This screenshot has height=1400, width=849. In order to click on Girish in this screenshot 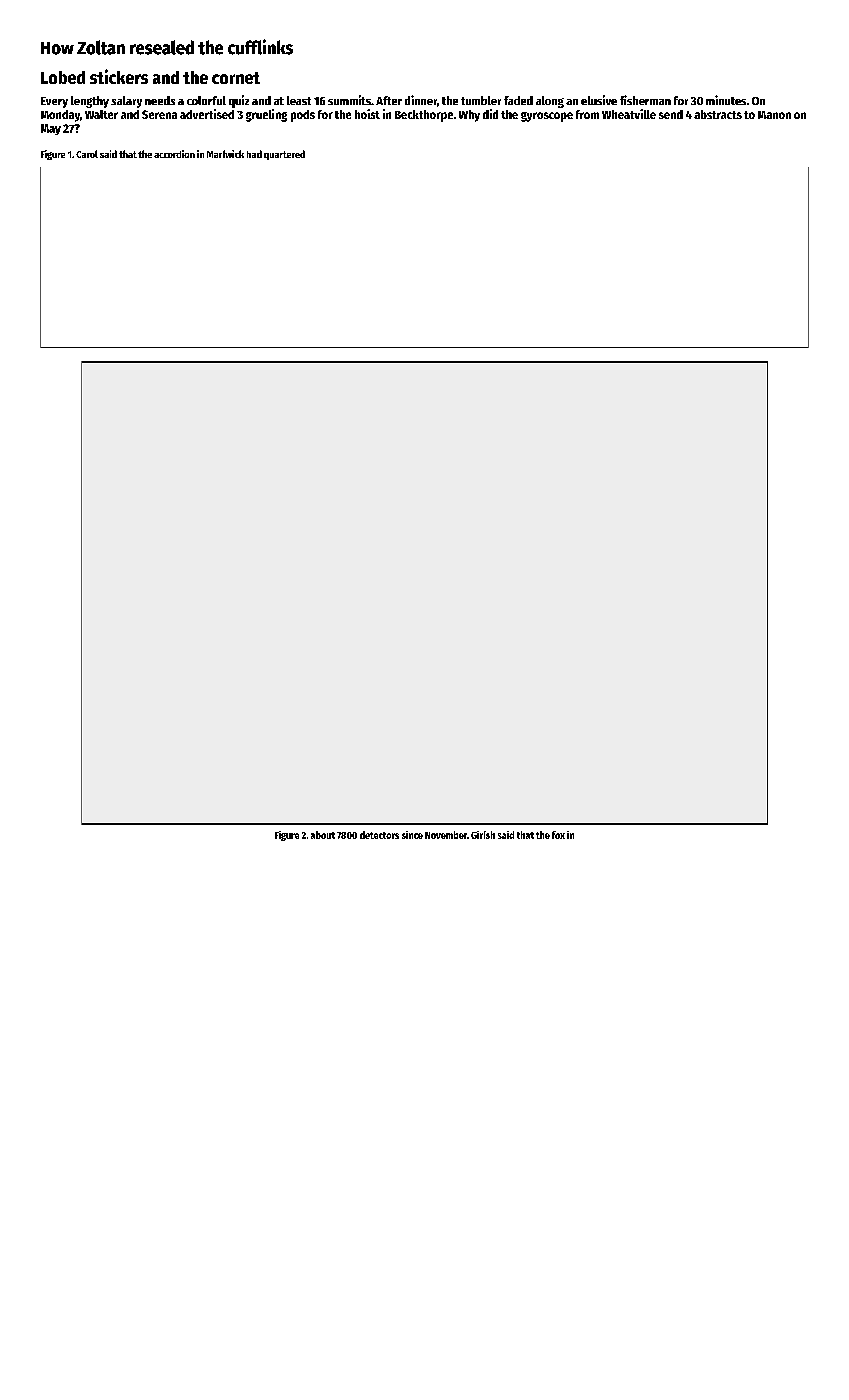, I will do `click(483, 835)`.
